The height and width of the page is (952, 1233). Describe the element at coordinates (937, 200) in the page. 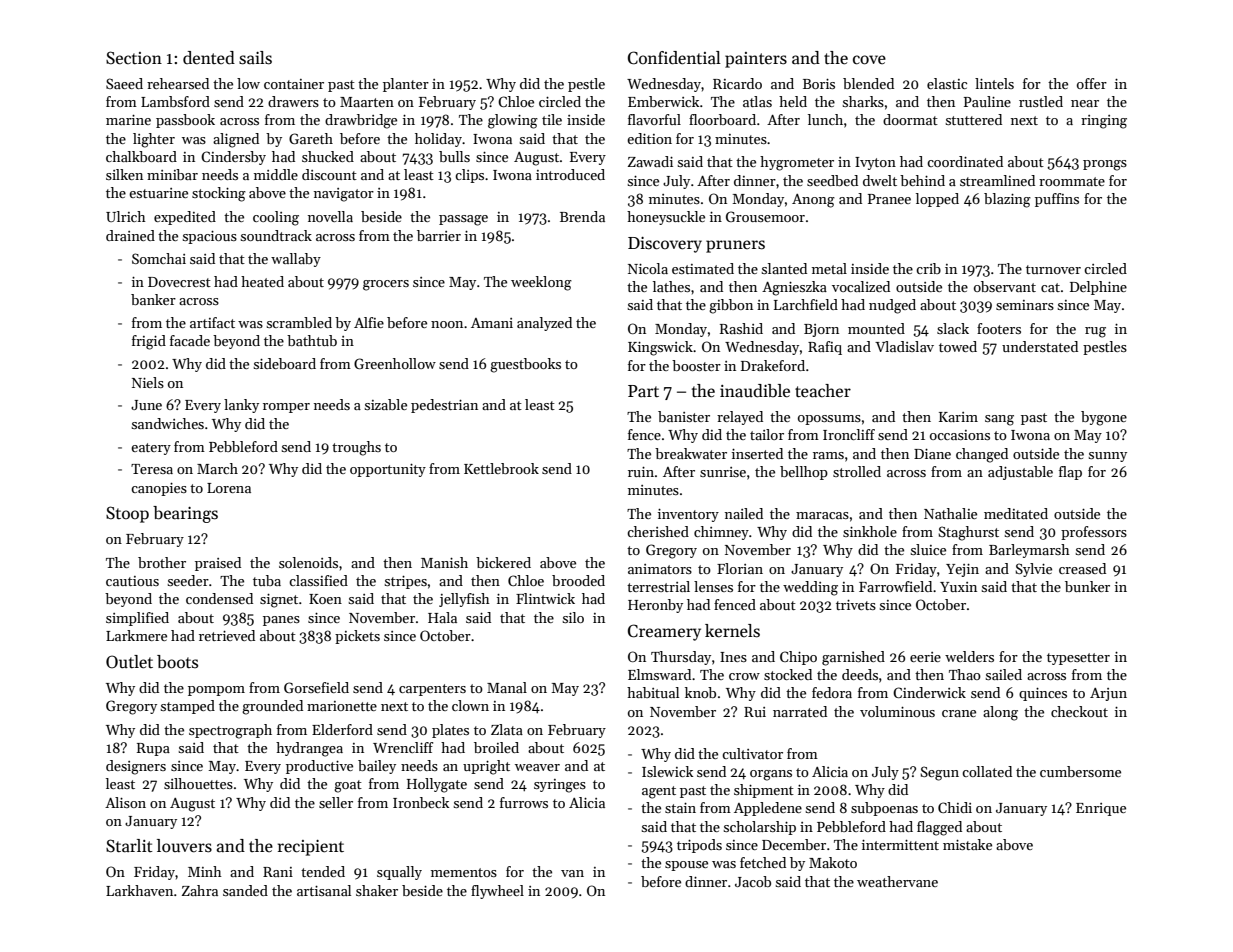

I see `lopped` at that location.
